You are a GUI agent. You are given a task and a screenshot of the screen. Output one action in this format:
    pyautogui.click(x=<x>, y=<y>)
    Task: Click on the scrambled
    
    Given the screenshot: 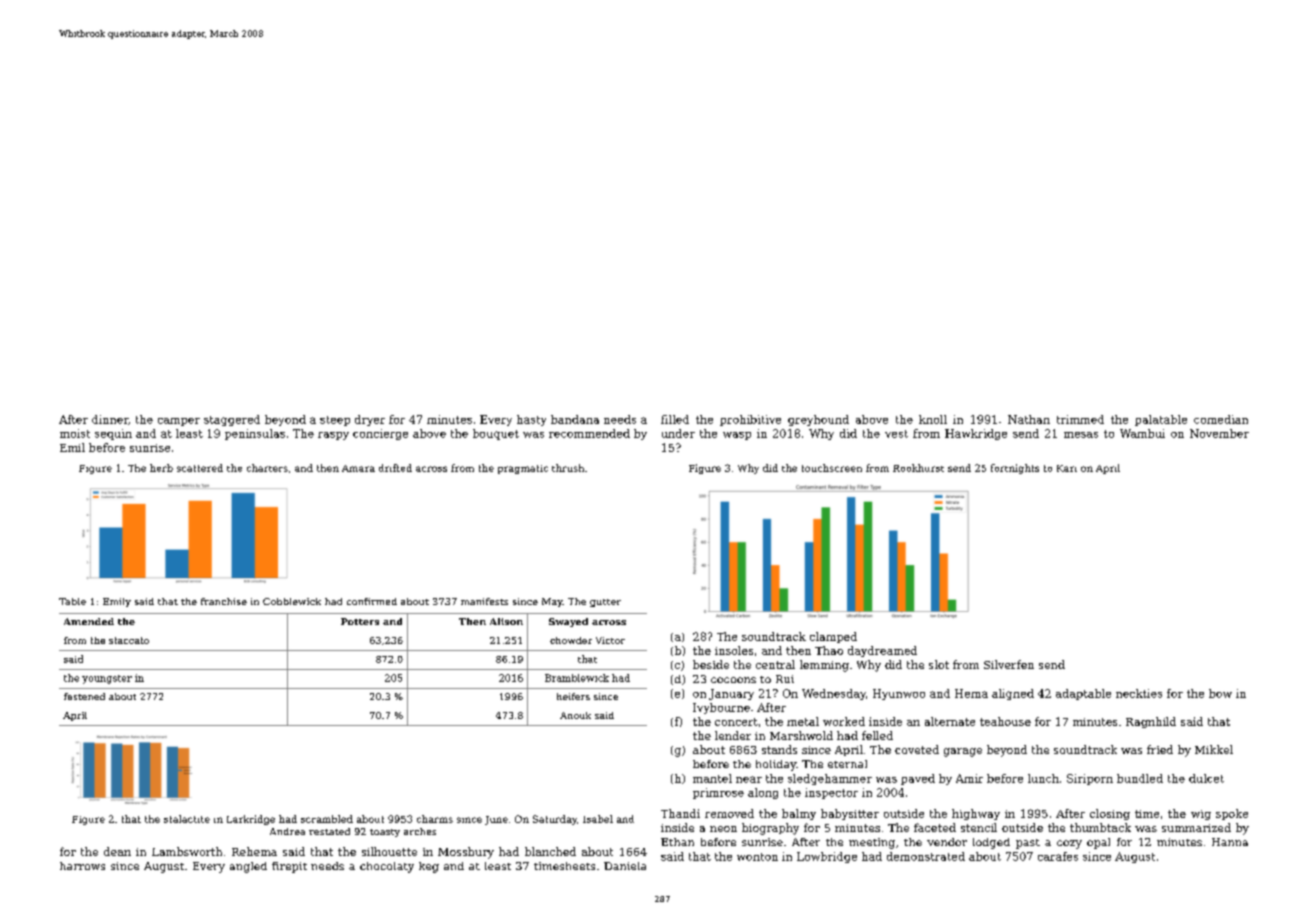 What is the action you would take?
    pyautogui.click(x=327, y=819)
